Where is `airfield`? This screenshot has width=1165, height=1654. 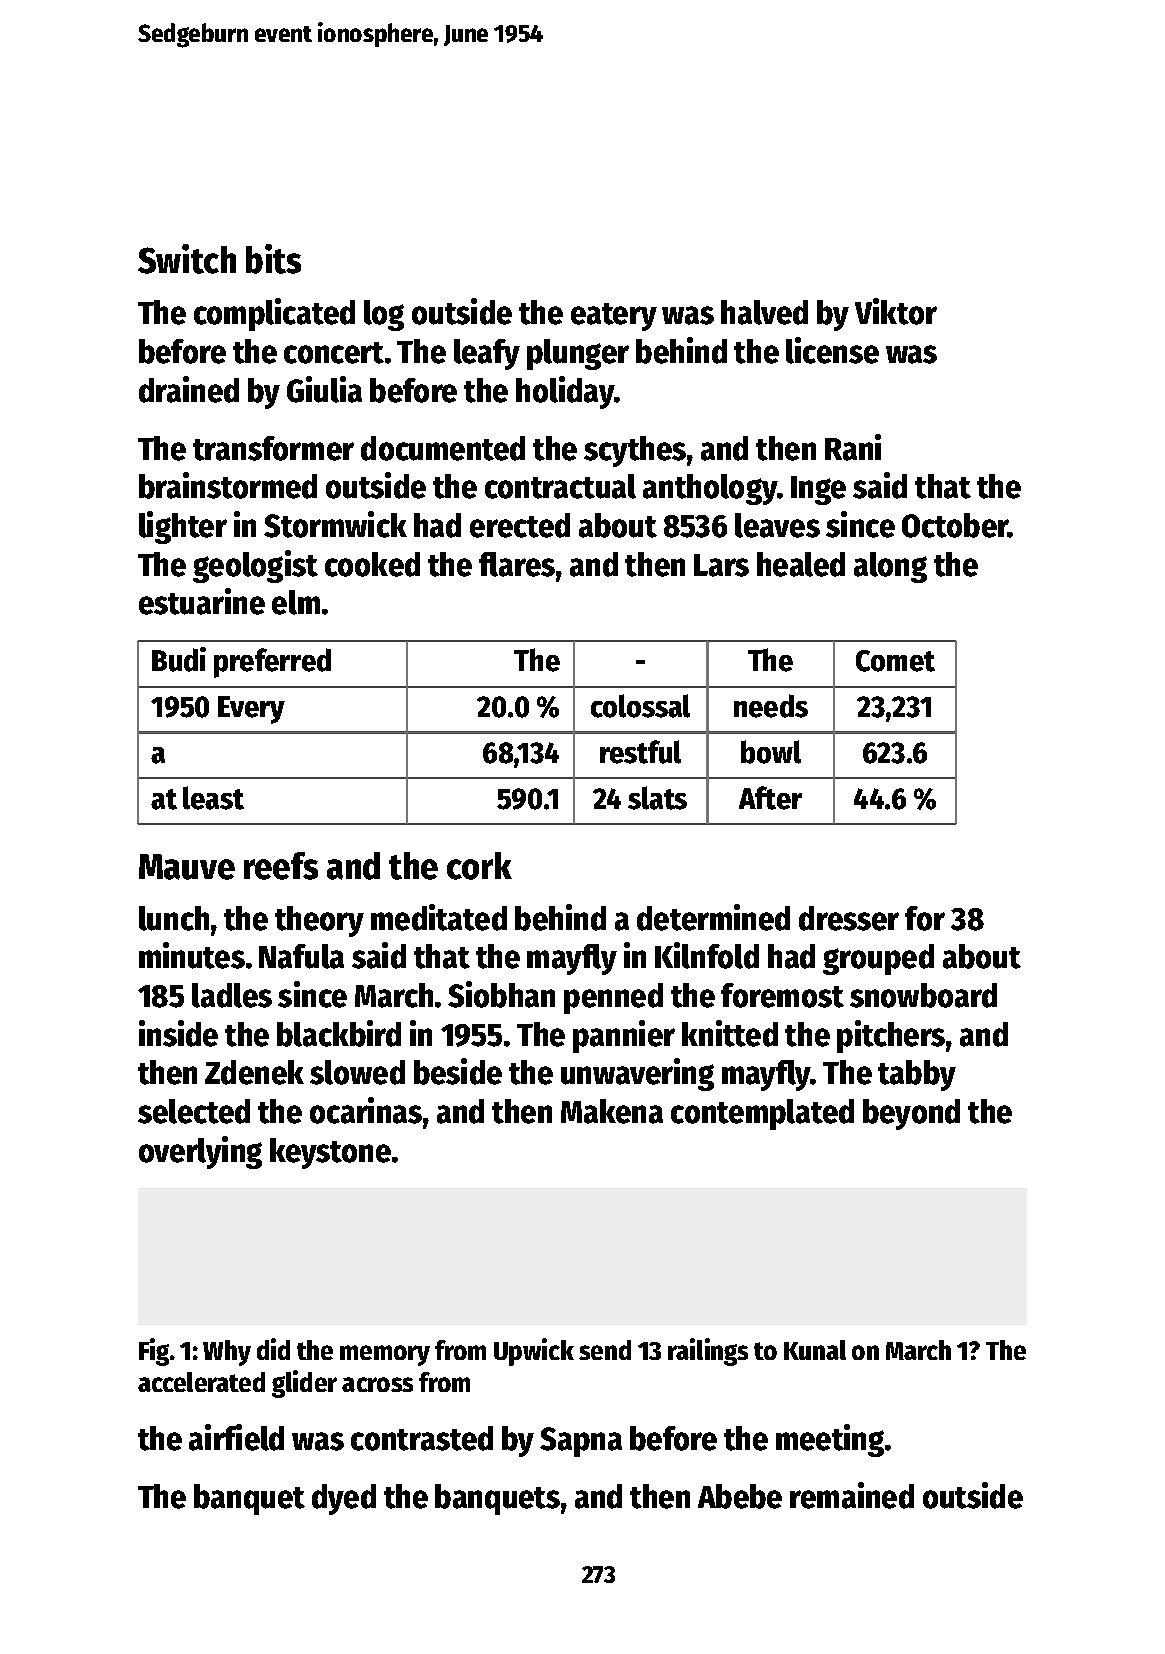 airfield is located at coordinates (236, 1437).
